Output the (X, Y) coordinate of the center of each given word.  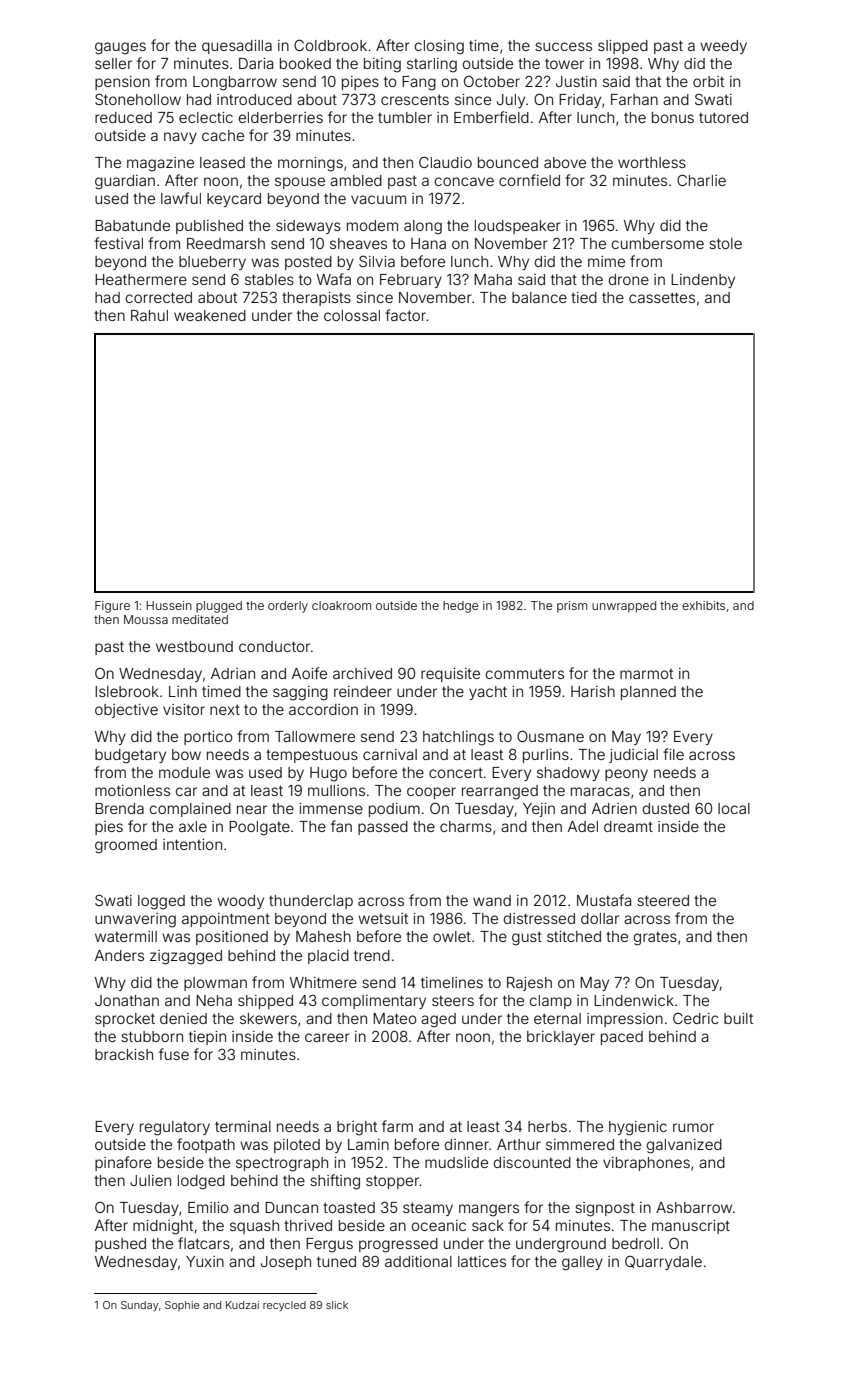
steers (453, 1001)
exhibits (703, 605)
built (738, 1018)
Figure (112, 607)
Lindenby (703, 281)
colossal (352, 315)
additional (418, 1261)
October (492, 81)
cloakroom (341, 605)
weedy (723, 47)
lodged (201, 1182)
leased (222, 162)
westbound (194, 646)
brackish (124, 1054)
